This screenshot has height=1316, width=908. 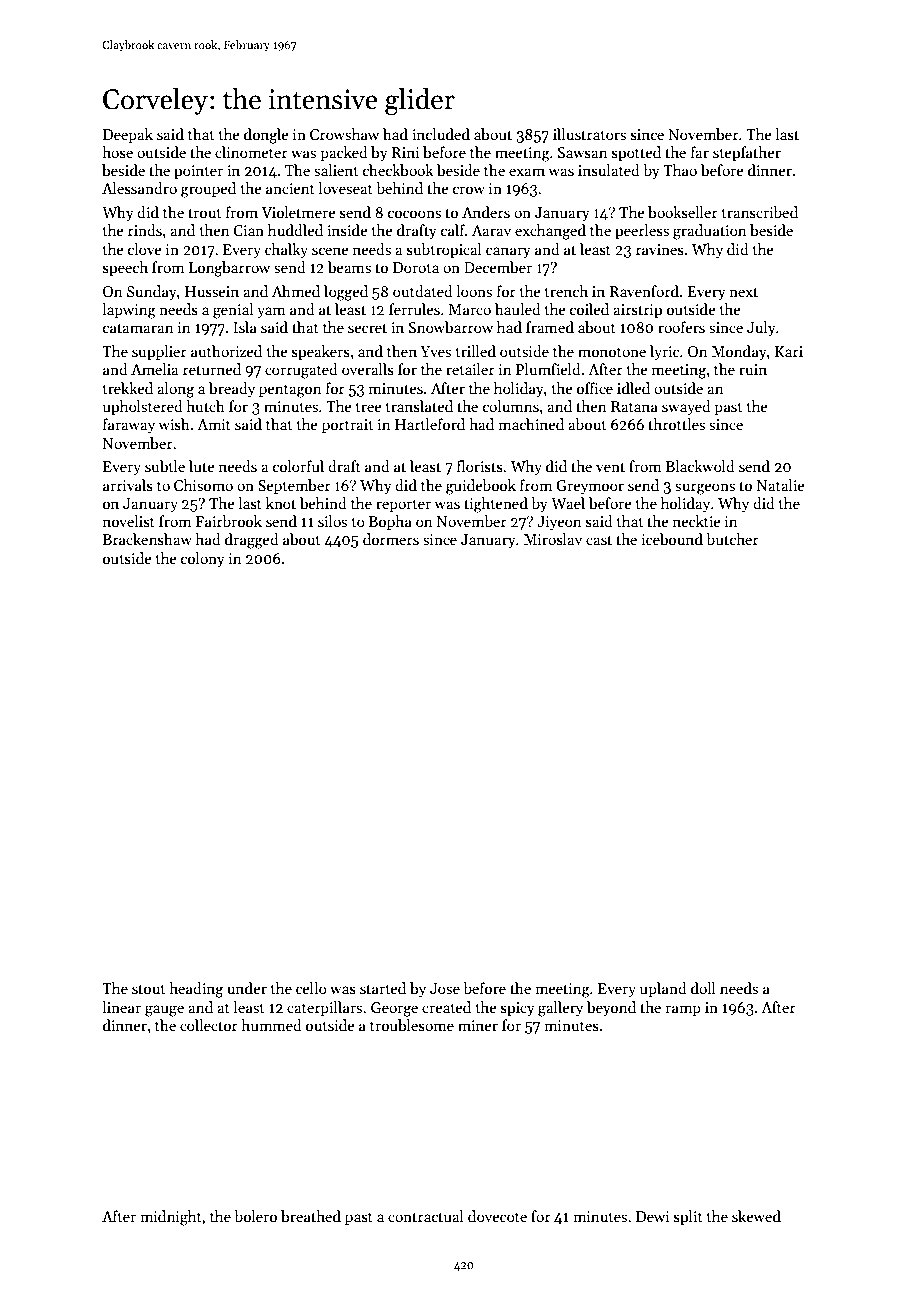 I want to click on Thao, so click(x=680, y=170).
